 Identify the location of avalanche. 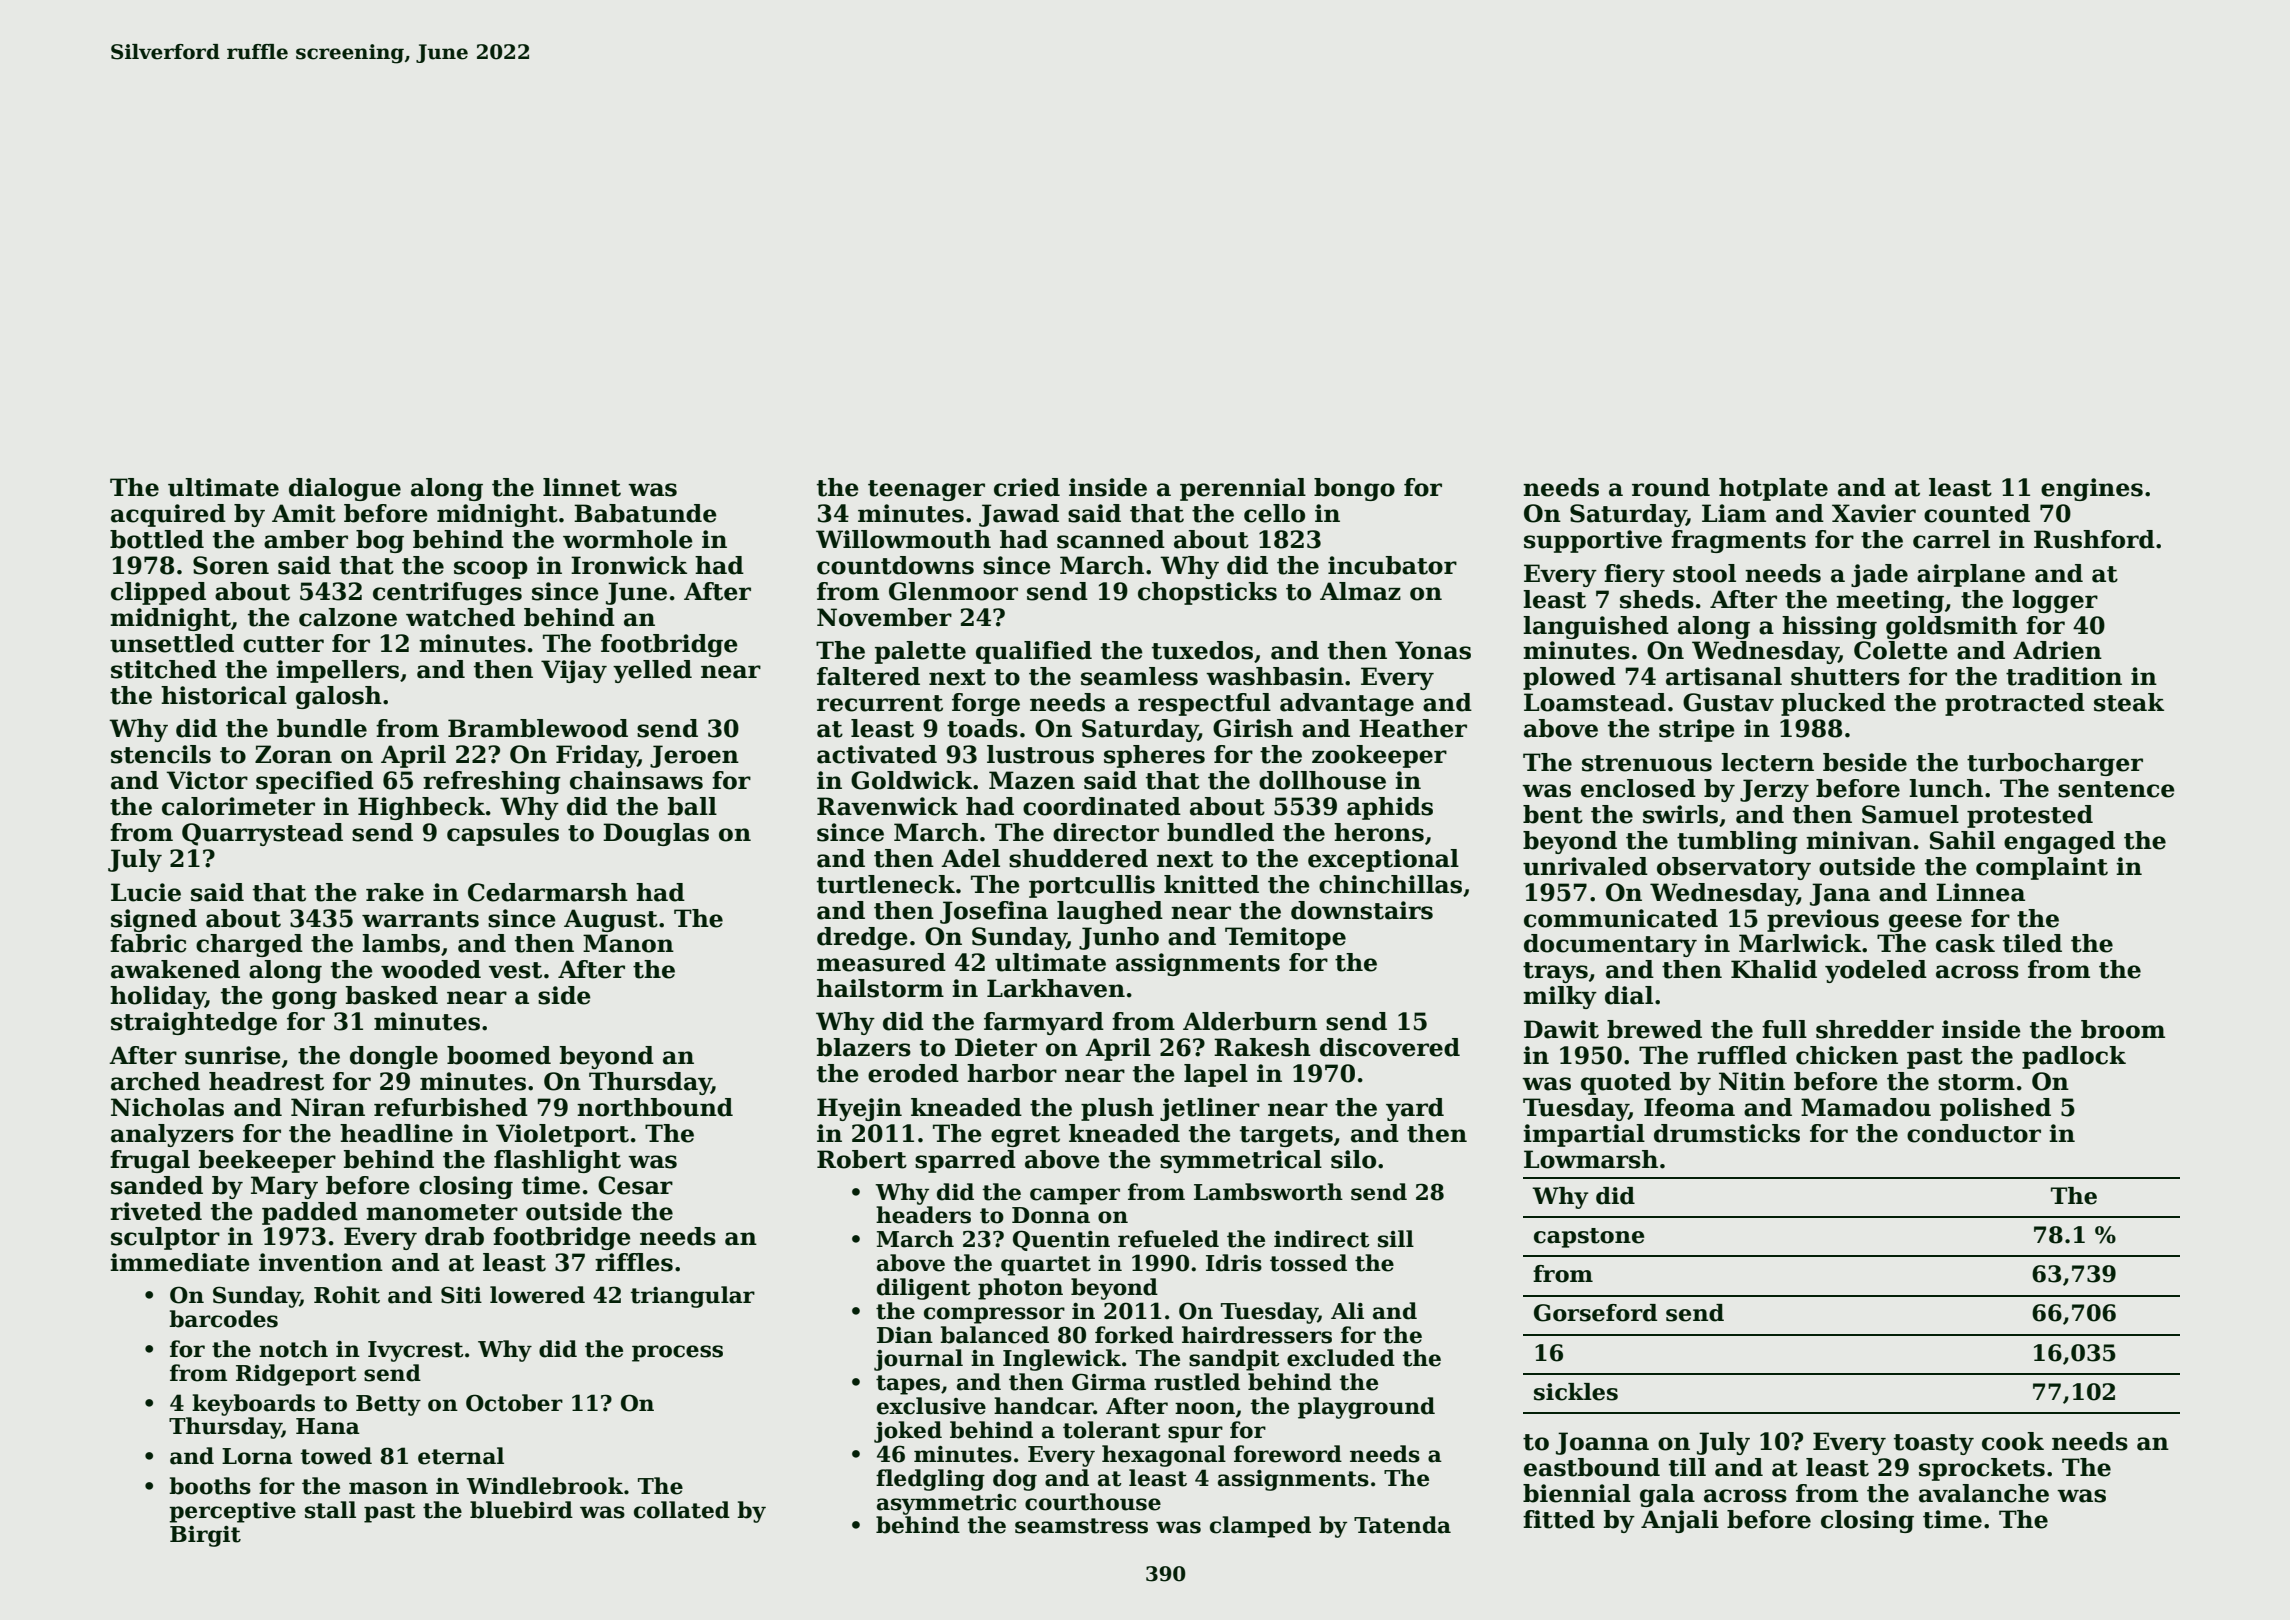
(1984, 1493).
